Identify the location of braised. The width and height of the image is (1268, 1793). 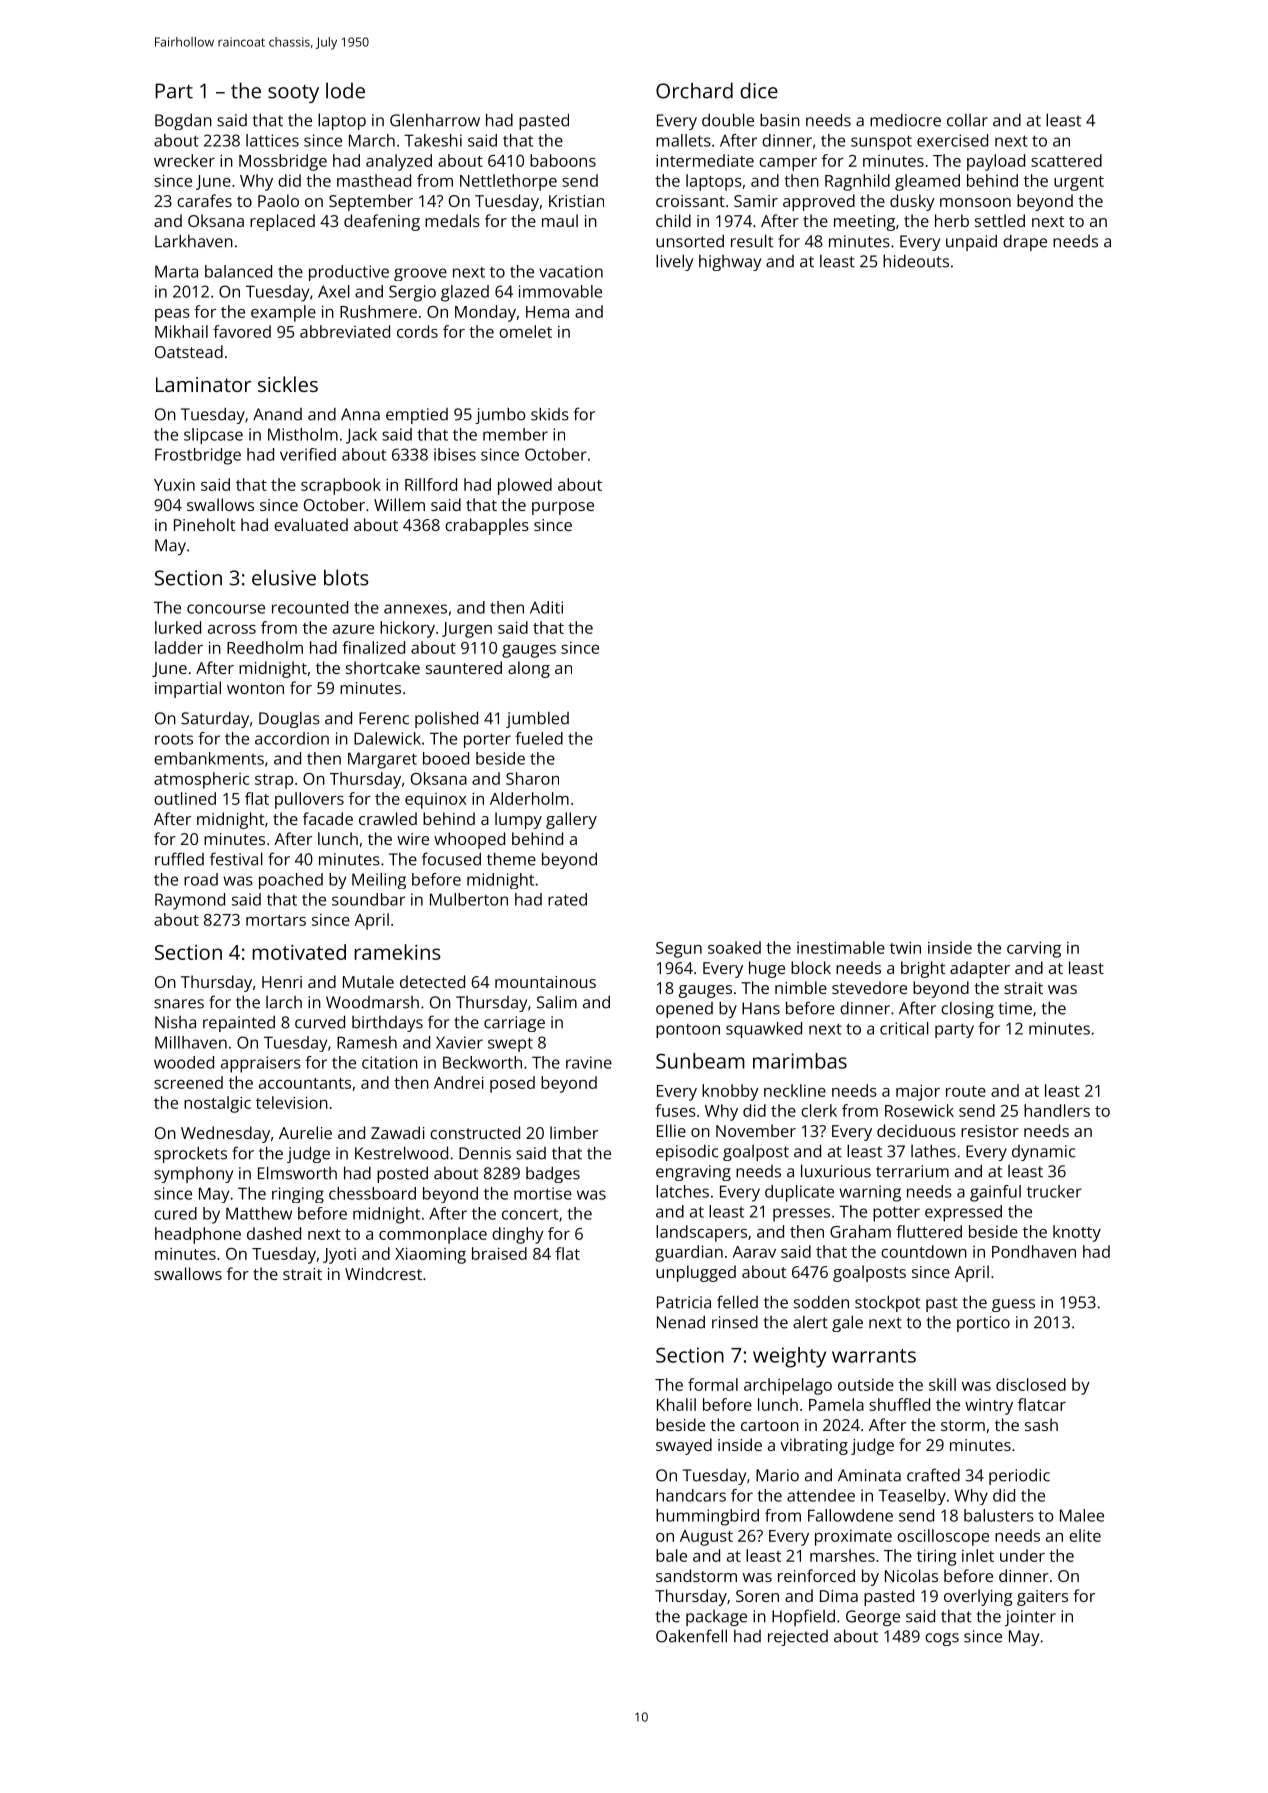
(499, 1253).
